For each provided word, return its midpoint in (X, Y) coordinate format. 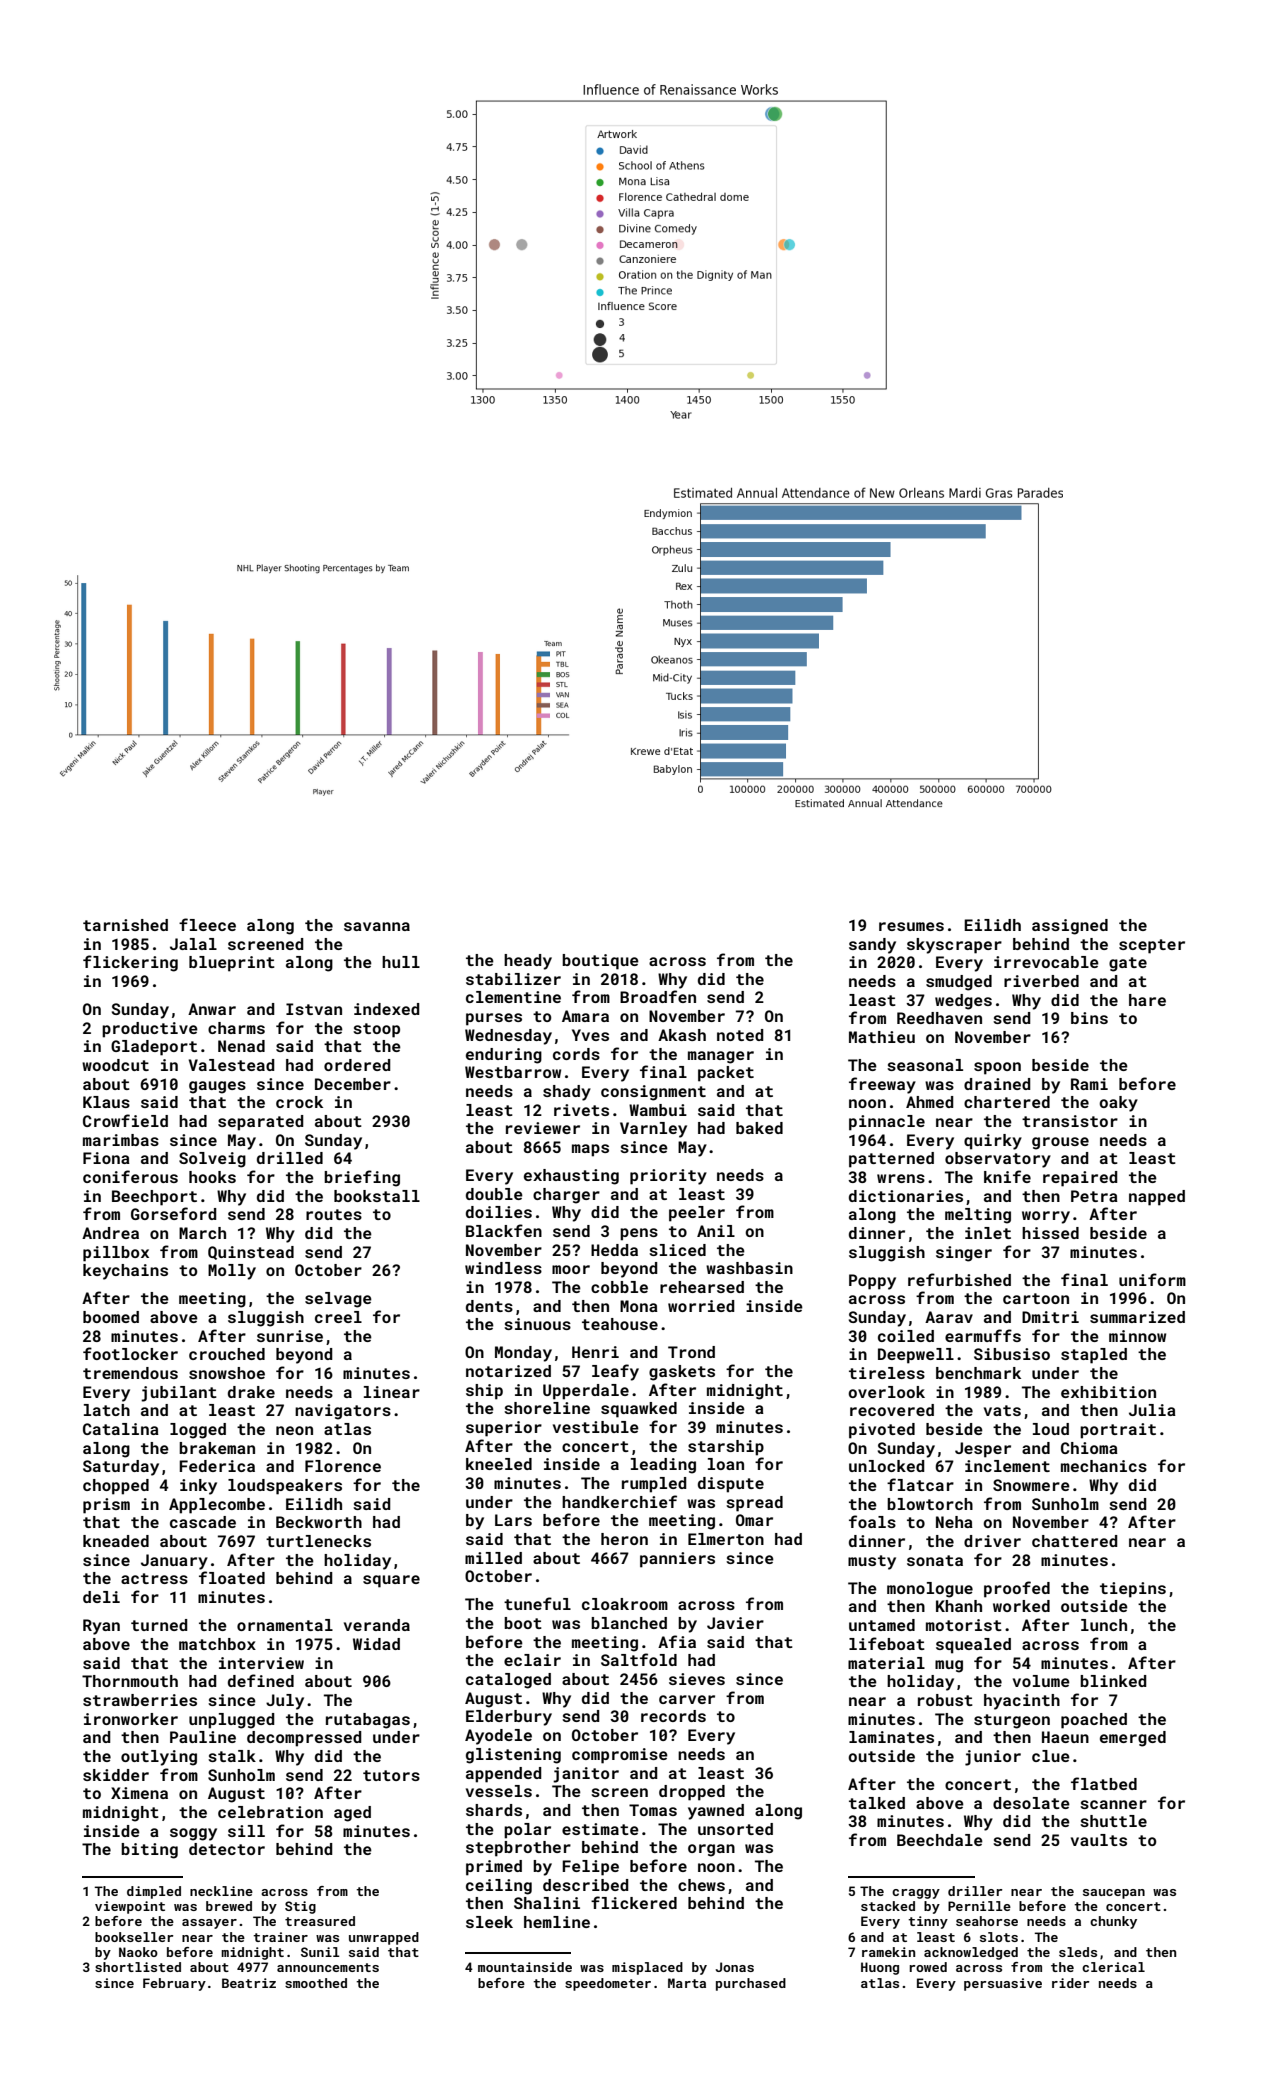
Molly (232, 1272)
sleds (1078, 1952)
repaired (1080, 1179)
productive (150, 1030)
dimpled (154, 1892)
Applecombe (217, 1506)
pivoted (882, 1431)
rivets (581, 1110)
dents (489, 1306)
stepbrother (518, 1849)
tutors (391, 1775)
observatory (998, 1160)
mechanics (1104, 1466)
